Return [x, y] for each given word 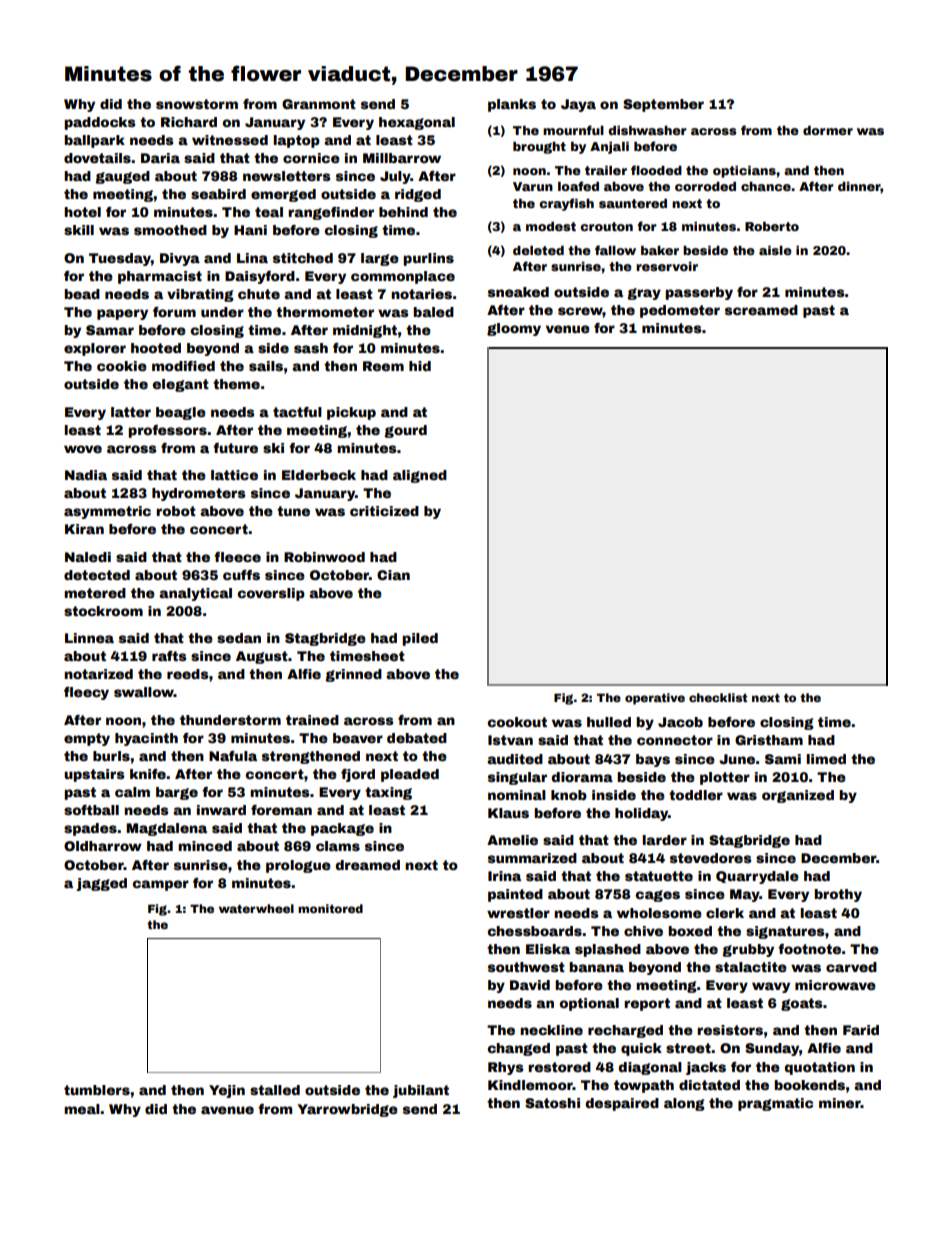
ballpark [94, 141]
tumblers [97, 1090]
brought [539, 148]
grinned [353, 675]
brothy [838, 895]
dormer [828, 130]
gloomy [514, 329]
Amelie [512, 840]
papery [122, 314]
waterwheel [256, 908]
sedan [239, 638]
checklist [718, 697]
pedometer [680, 311]
